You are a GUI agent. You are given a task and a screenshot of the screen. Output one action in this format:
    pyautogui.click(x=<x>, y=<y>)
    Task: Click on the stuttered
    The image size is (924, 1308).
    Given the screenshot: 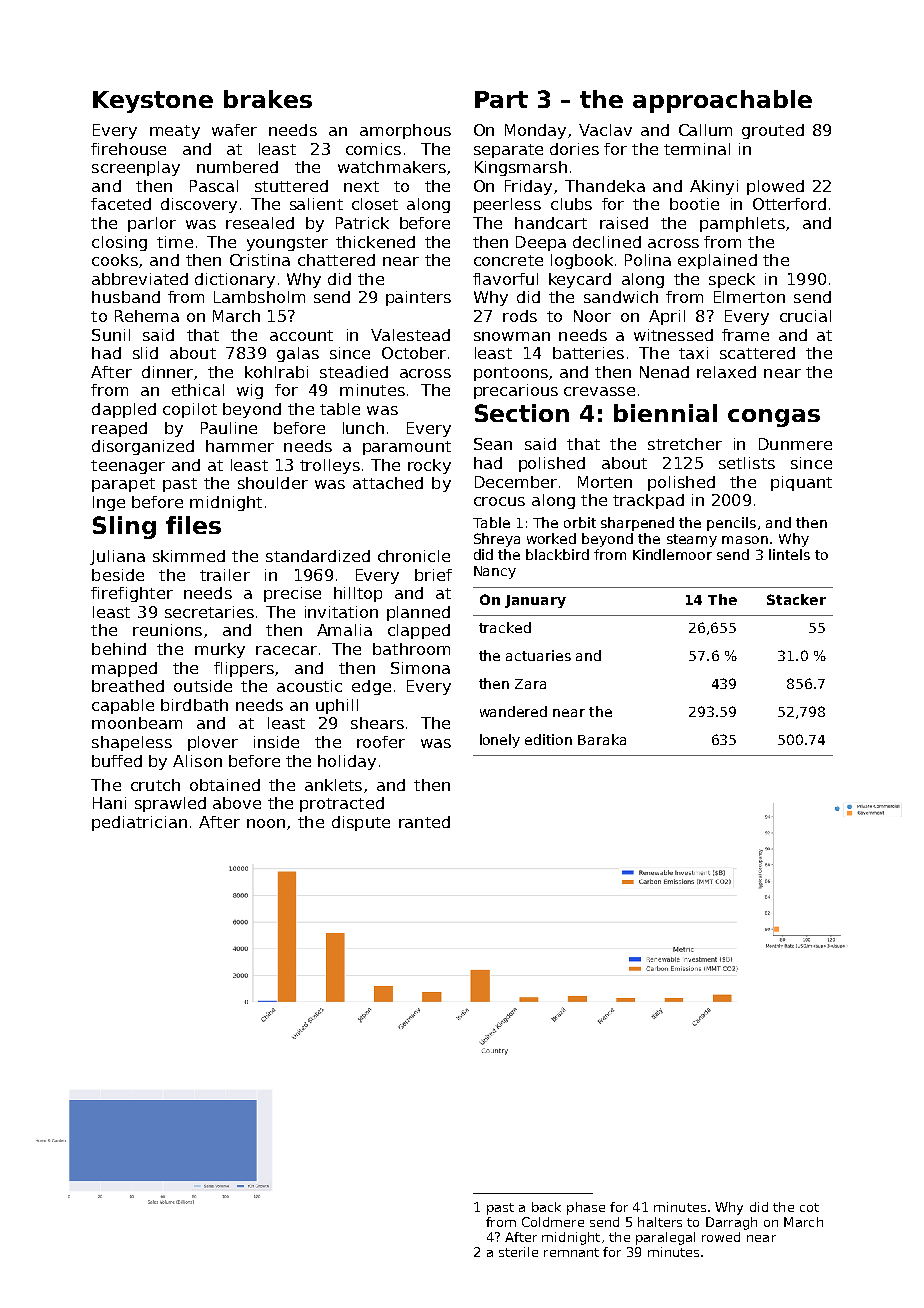 What is the action you would take?
    pyautogui.click(x=291, y=186)
